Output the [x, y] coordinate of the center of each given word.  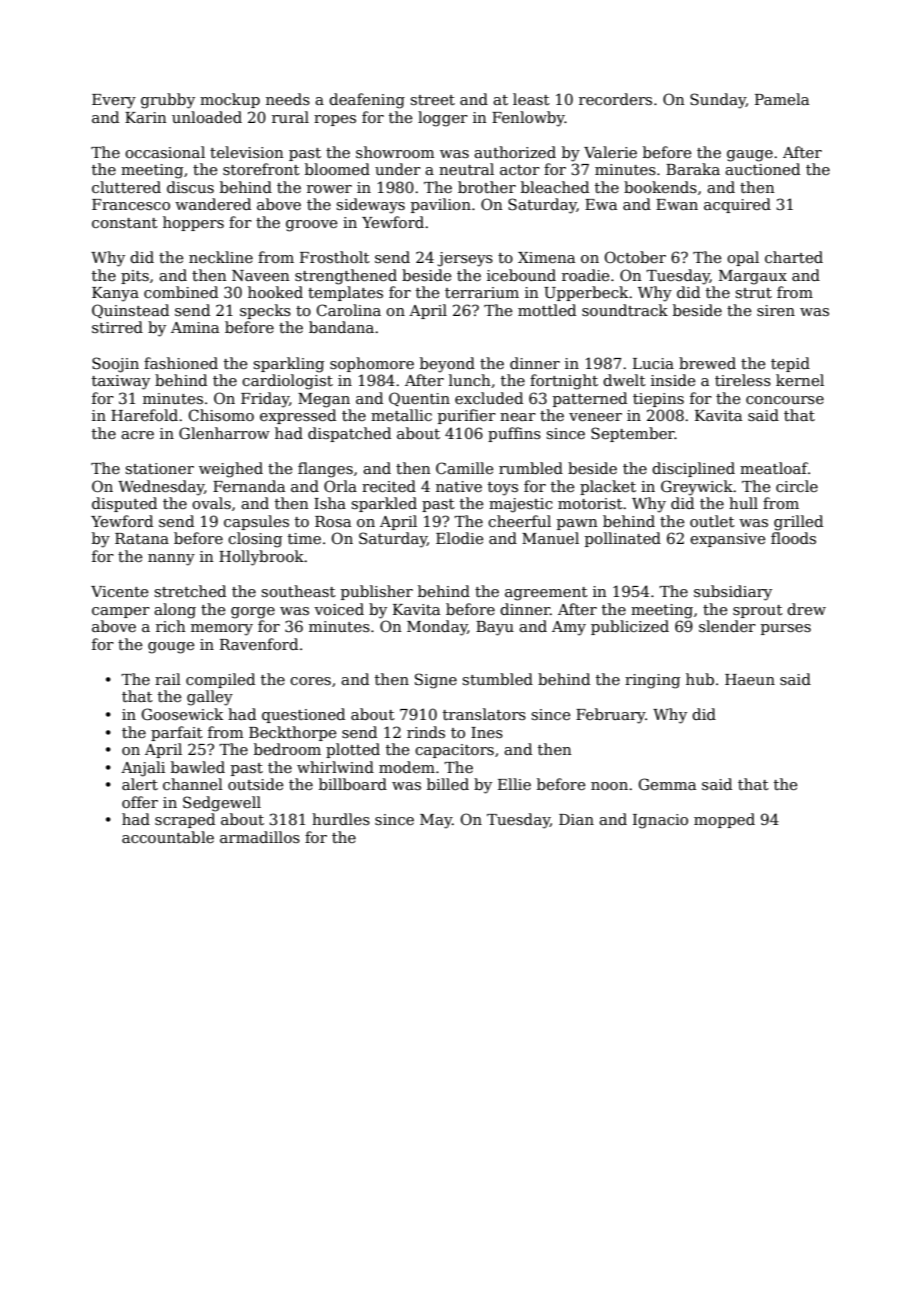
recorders [615, 99]
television [247, 152]
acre [137, 435]
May [436, 821]
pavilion [441, 205]
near [518, 417]
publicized [630, 627]
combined [181, 292]
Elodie [459, 538]
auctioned [762, 169]
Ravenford [259, 644]
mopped [724, 820]
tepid [790, 364]
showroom [395, 152]
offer [140, 802]
